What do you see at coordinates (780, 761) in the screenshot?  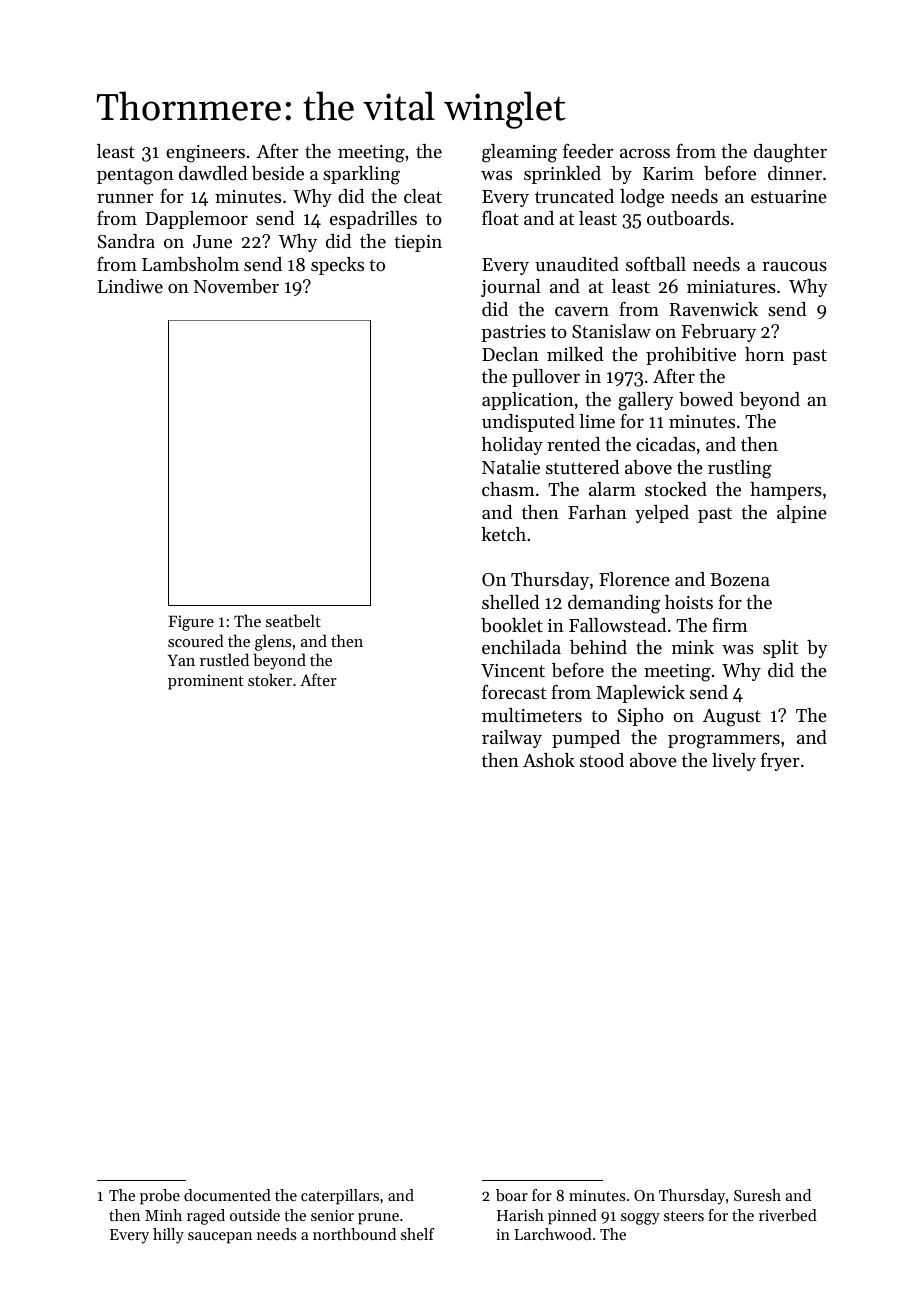 I see `fryer` at bounding box center [780, 761].
